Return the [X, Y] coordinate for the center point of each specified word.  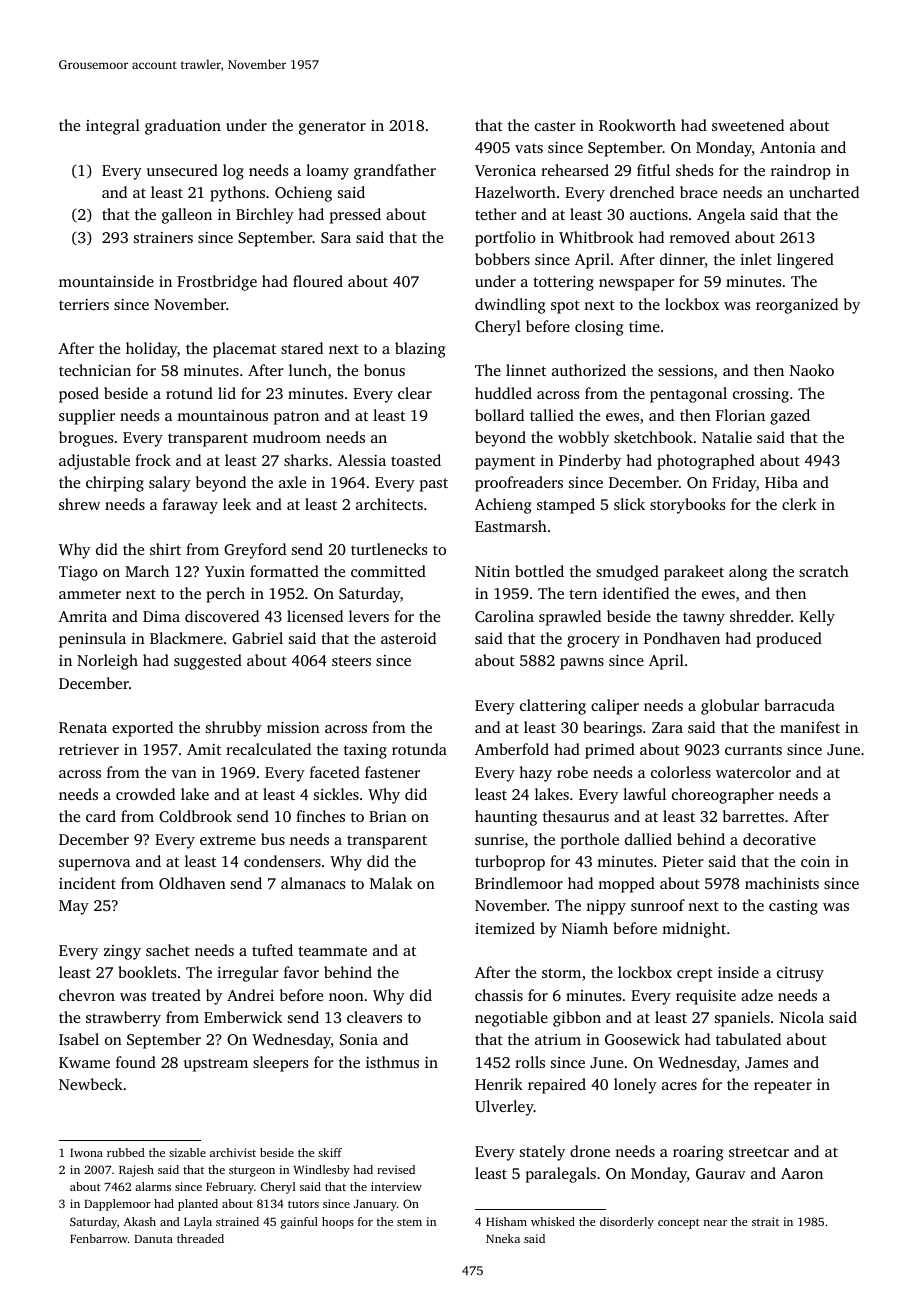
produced [789, 640]
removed [700, 237]
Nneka [503, 1238]
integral [113, 127]
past [434, 485]
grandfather [395, 172]
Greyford [255, 551]
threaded [200, 1238]
